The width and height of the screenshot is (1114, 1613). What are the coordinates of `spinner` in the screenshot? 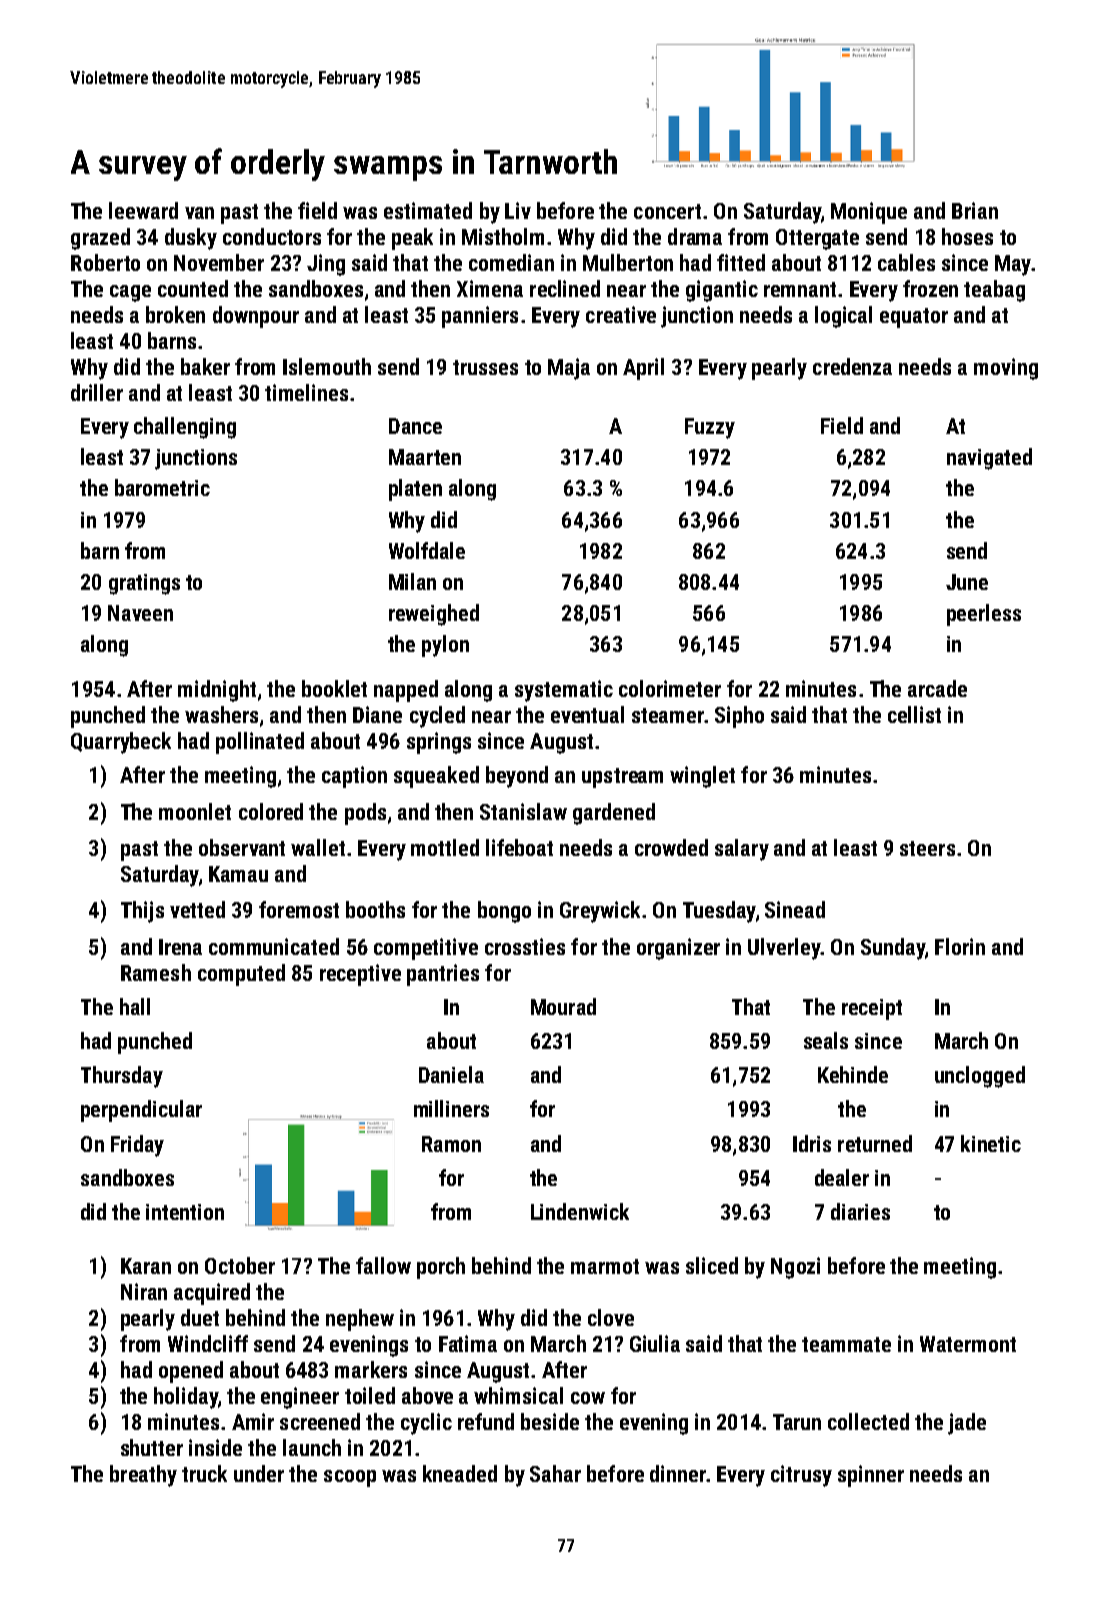 It's located at (871, 1476).
